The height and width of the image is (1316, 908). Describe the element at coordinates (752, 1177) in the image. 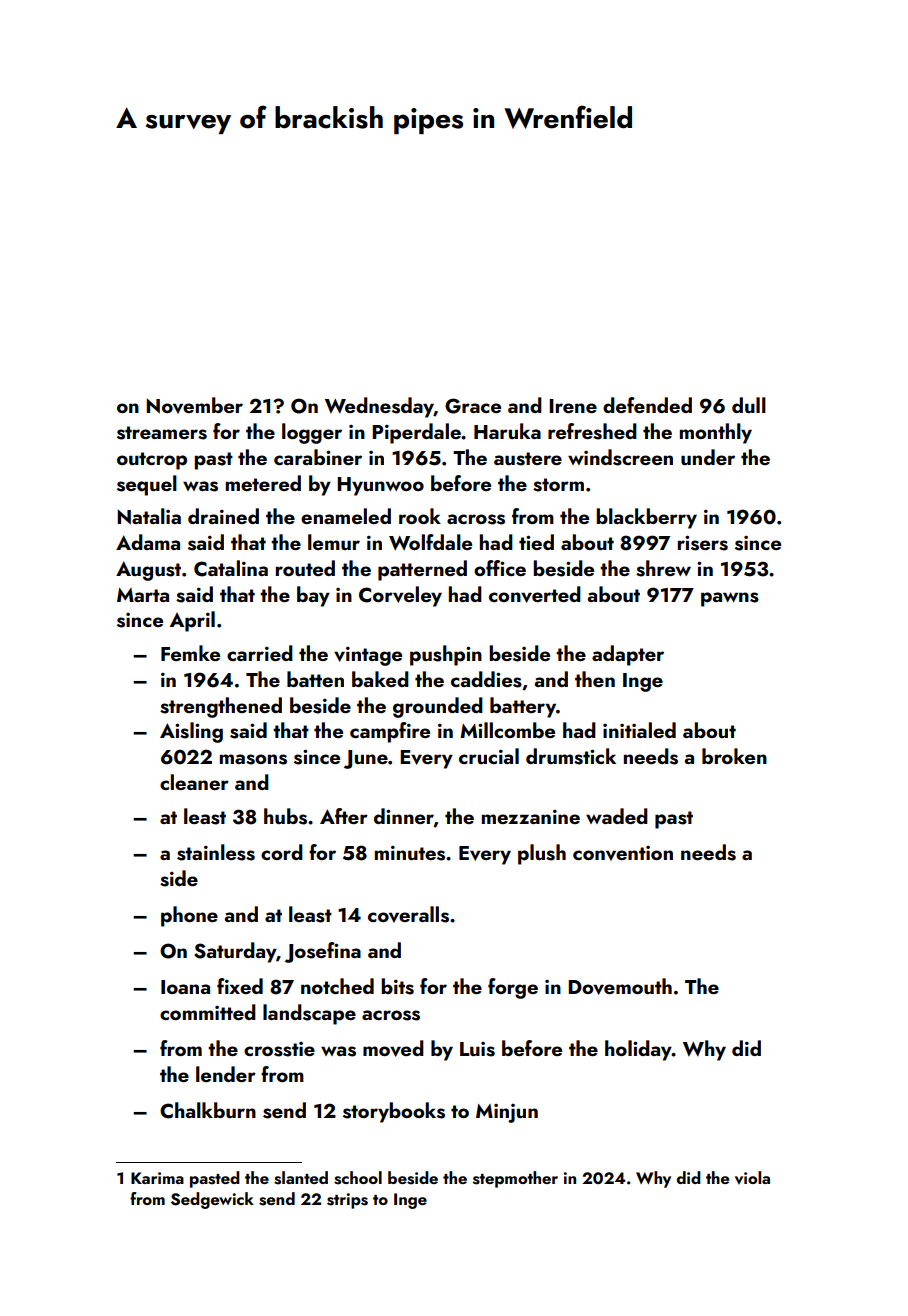

I see `viola` at that location.
